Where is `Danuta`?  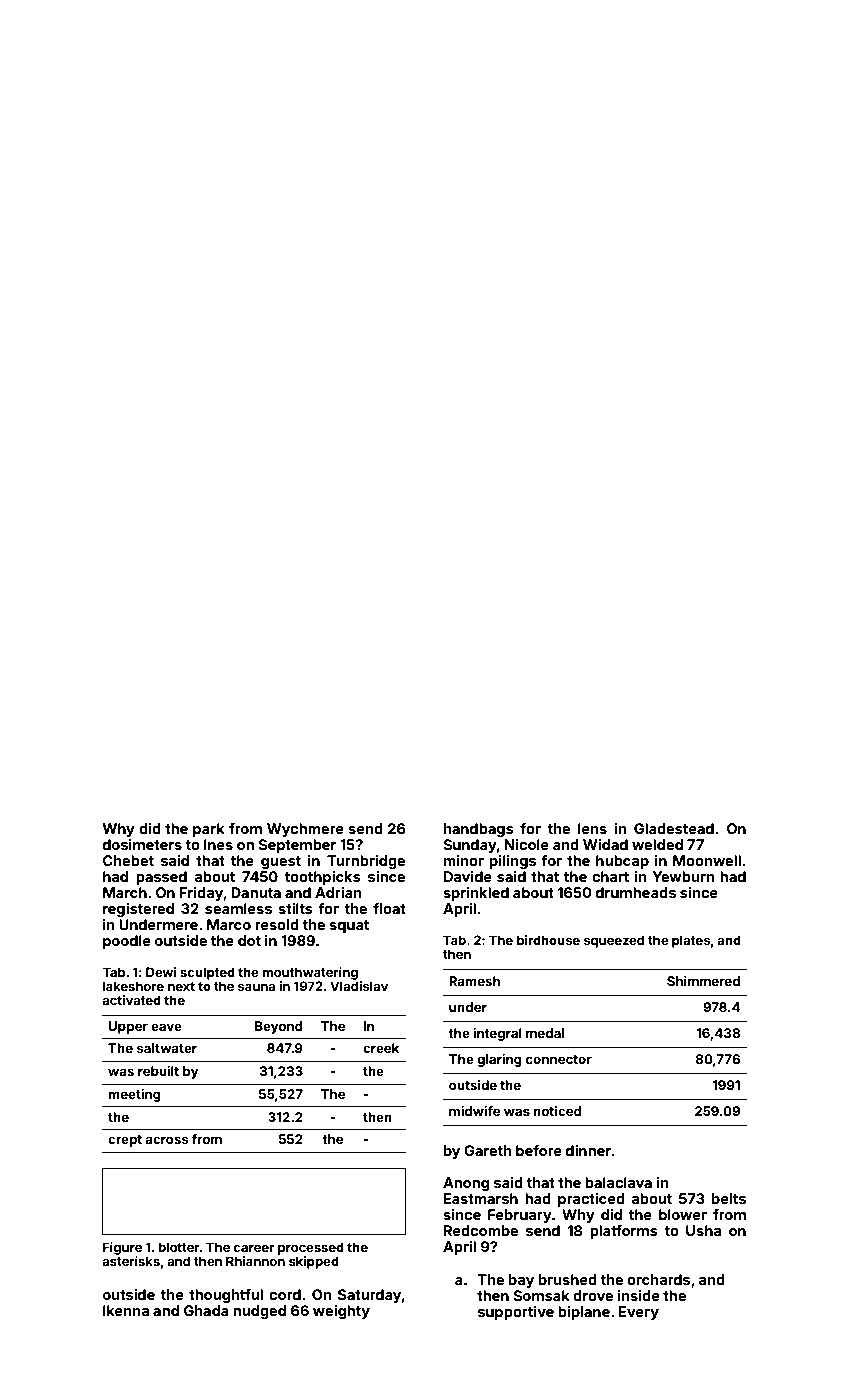 Danuta is located at coordinates (256, 892).
